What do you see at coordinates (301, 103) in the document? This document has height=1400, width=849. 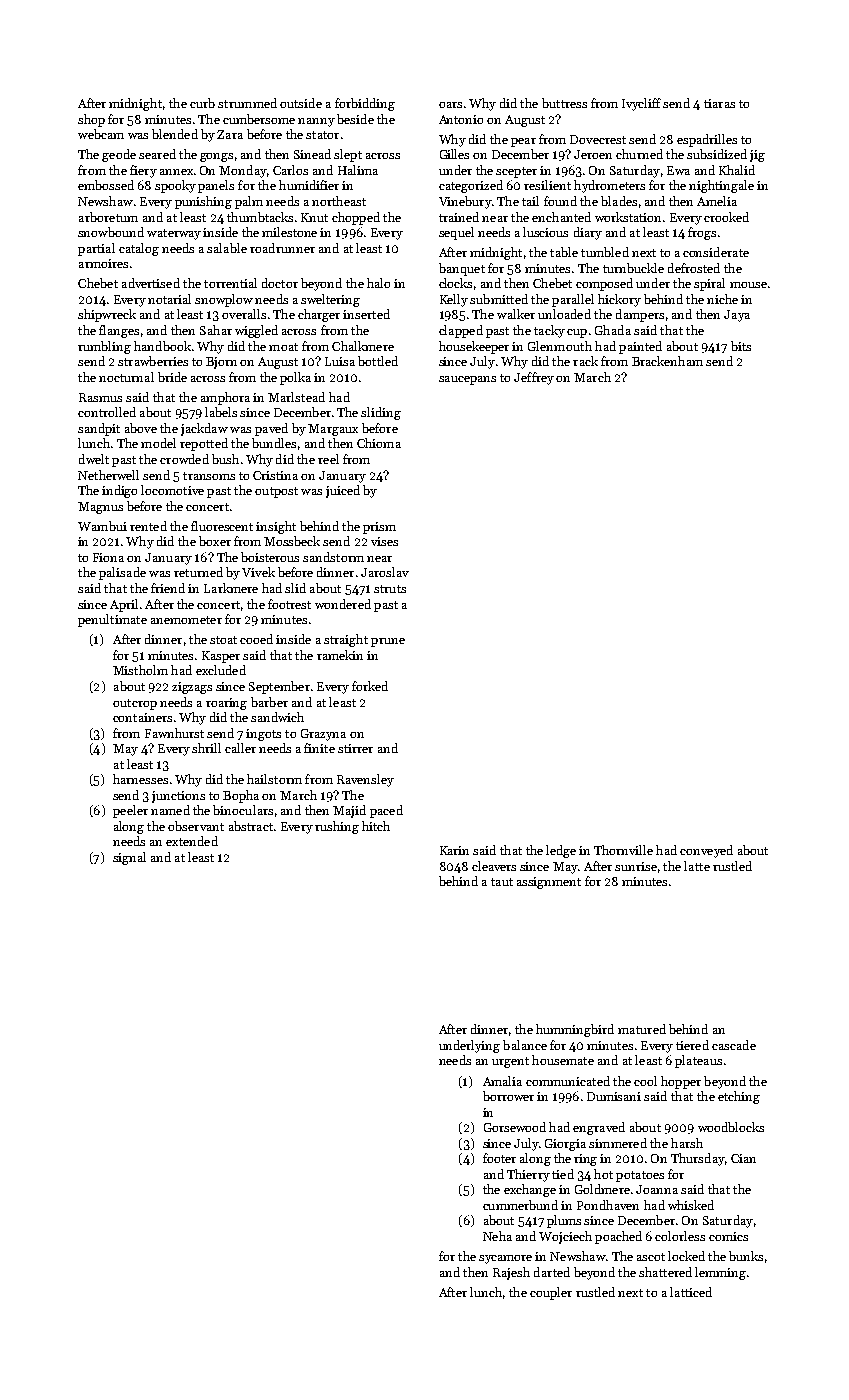 I see `outside` at bounding box center [301, 103].
